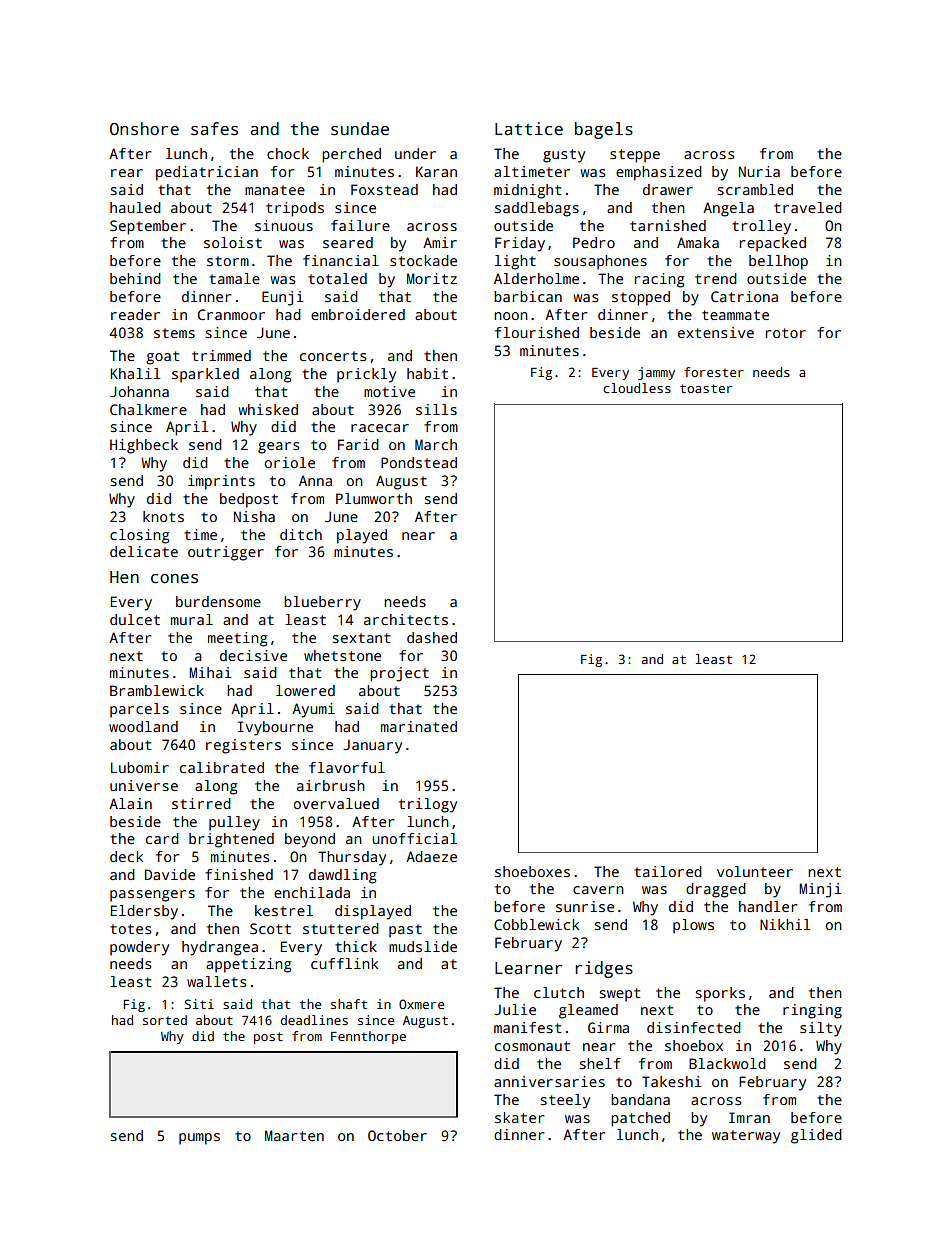  What do you see at coordinates (419, 462) in the document?
I see `Pondstead` at bounding box center [419, 462].
